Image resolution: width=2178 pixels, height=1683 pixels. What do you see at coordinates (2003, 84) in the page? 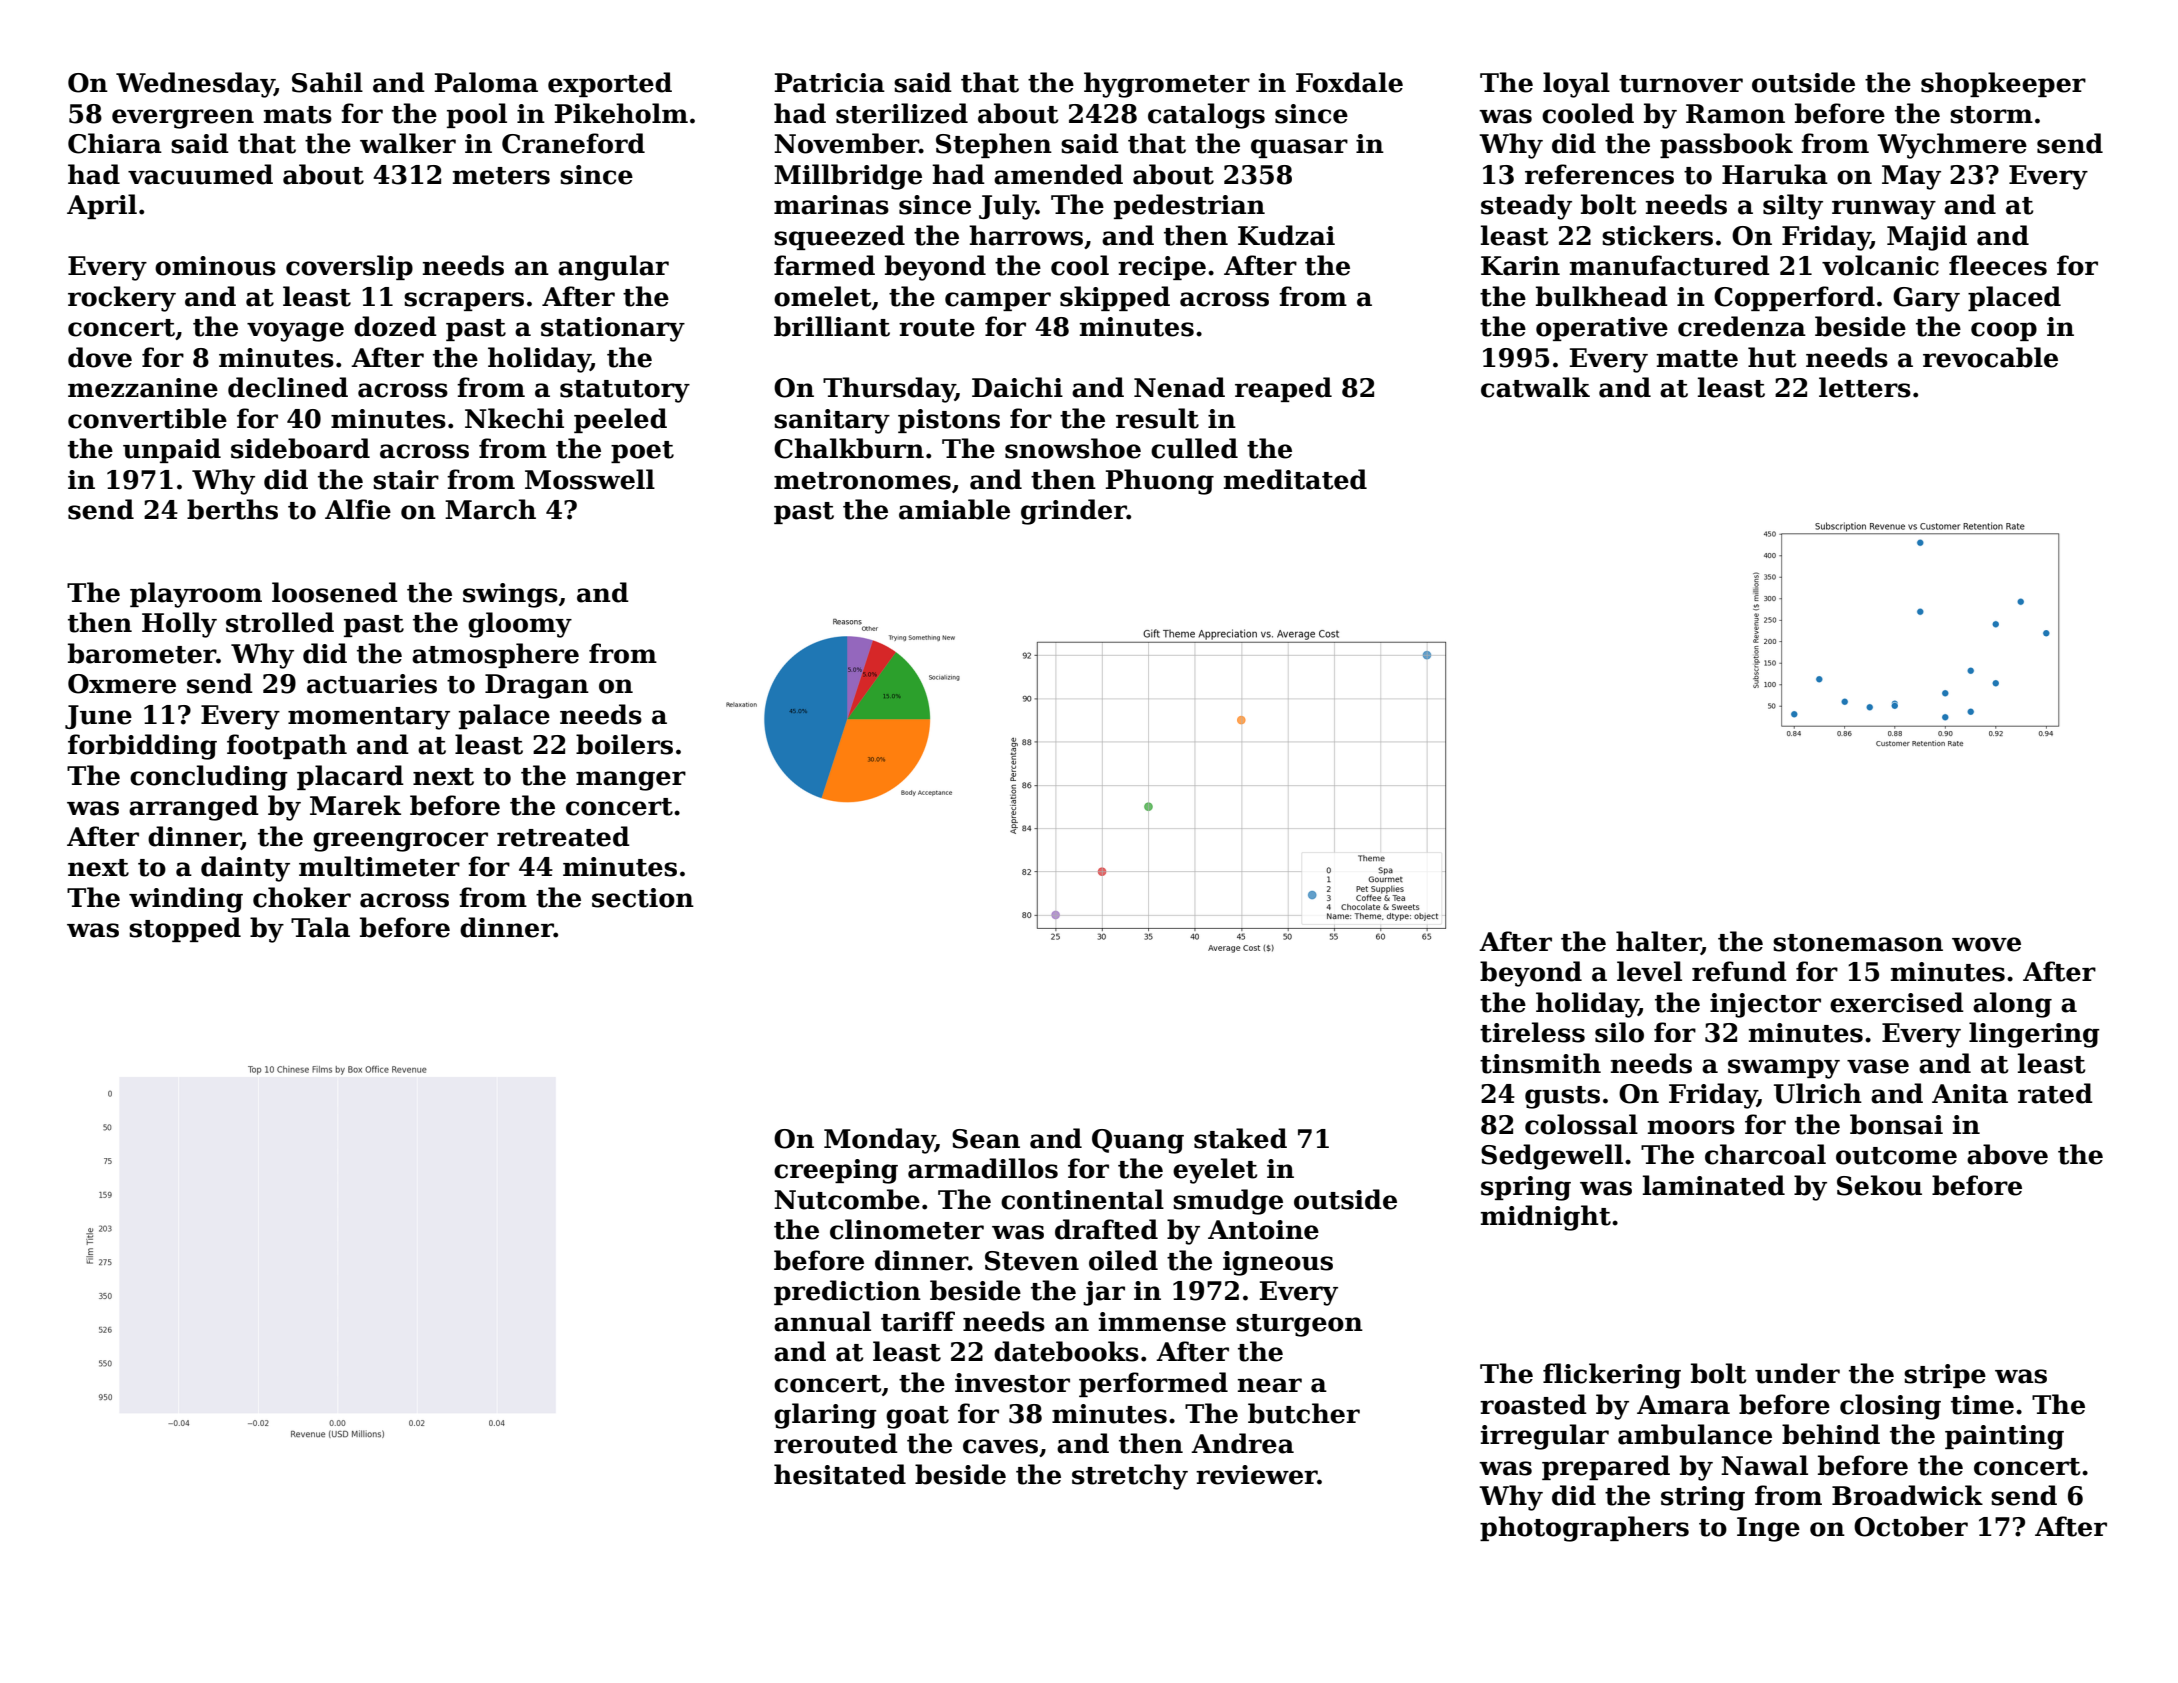
I see `shopkeeper` at bounding box center [2003, 84].
